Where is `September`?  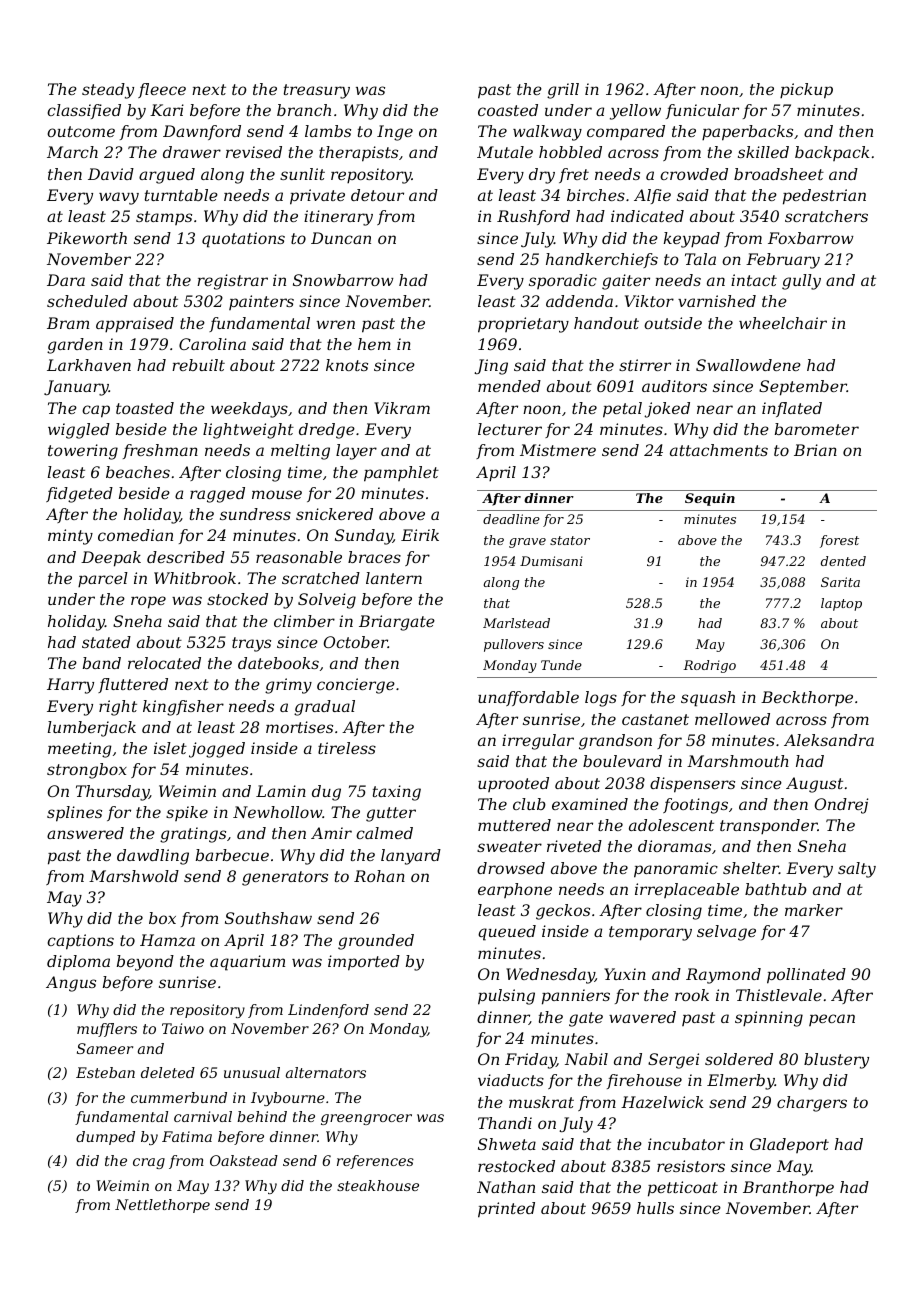 September is located at coordinates (803, 388).
